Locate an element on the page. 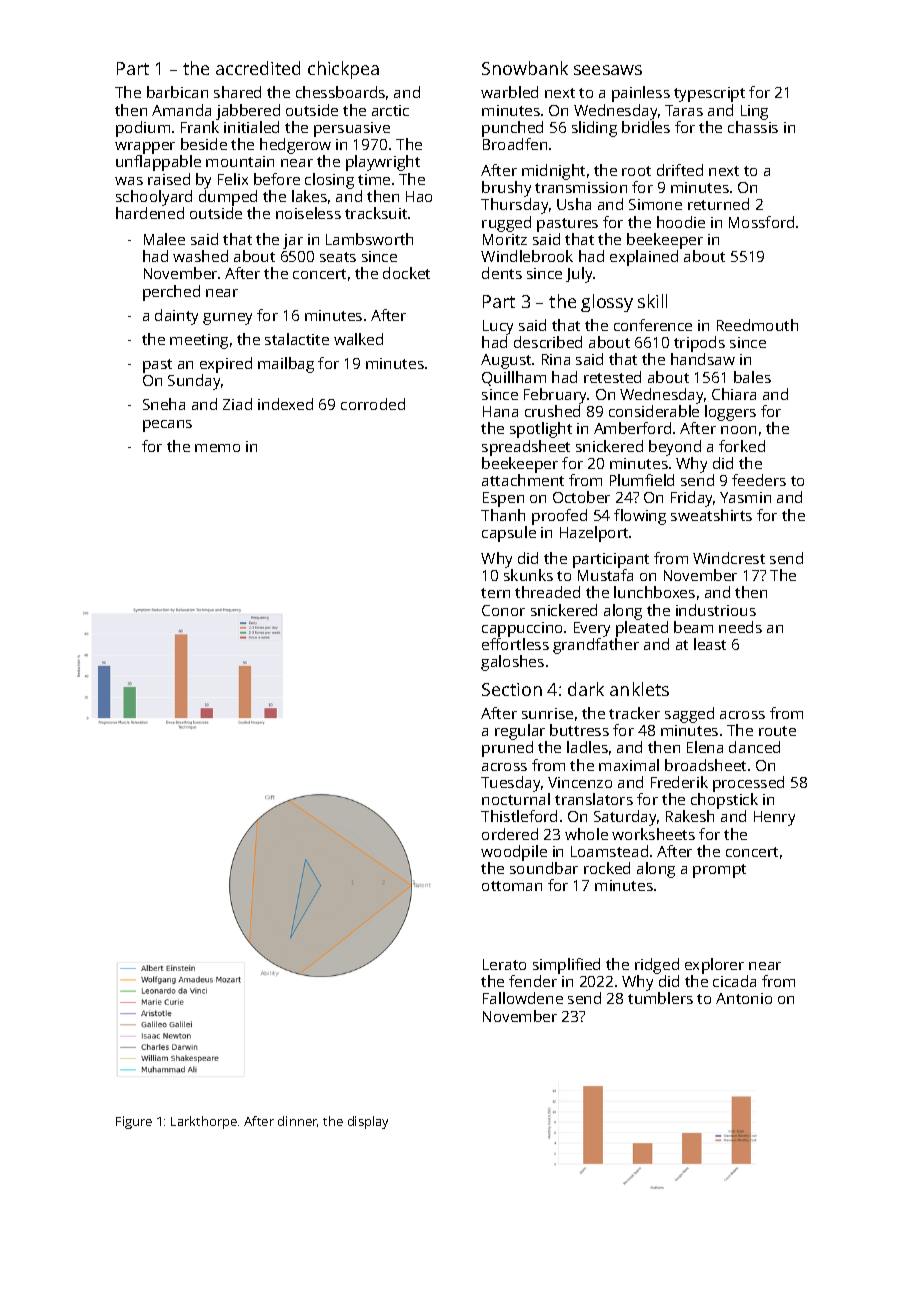 This image has height=1308, width=924. ordered is located at coordinates (510, 834).
